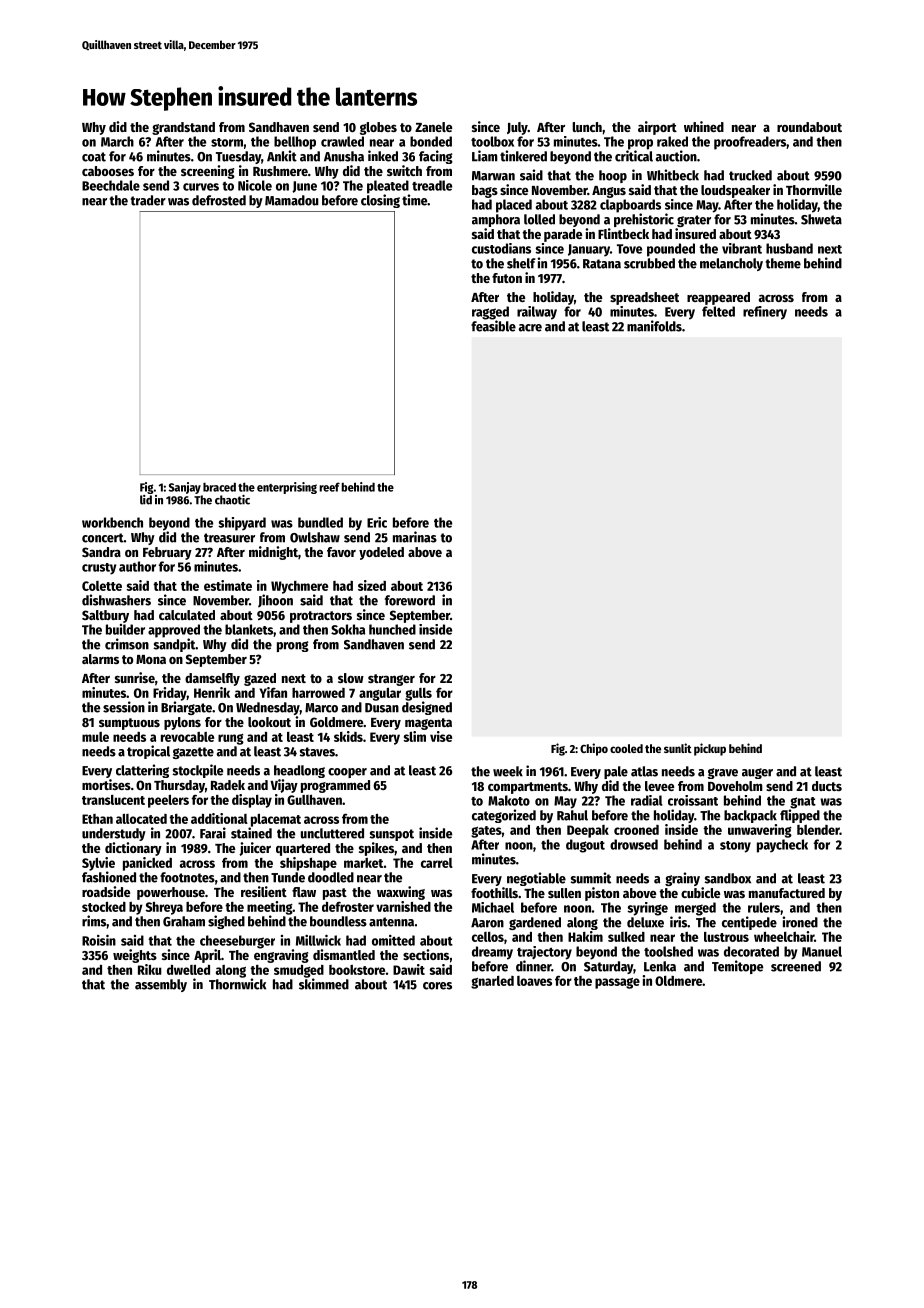 The width and height of the screenshot is (924, 1308). Describe the element at coordinates (493, 326) in the screenshot. I see `feasible` at that location.
